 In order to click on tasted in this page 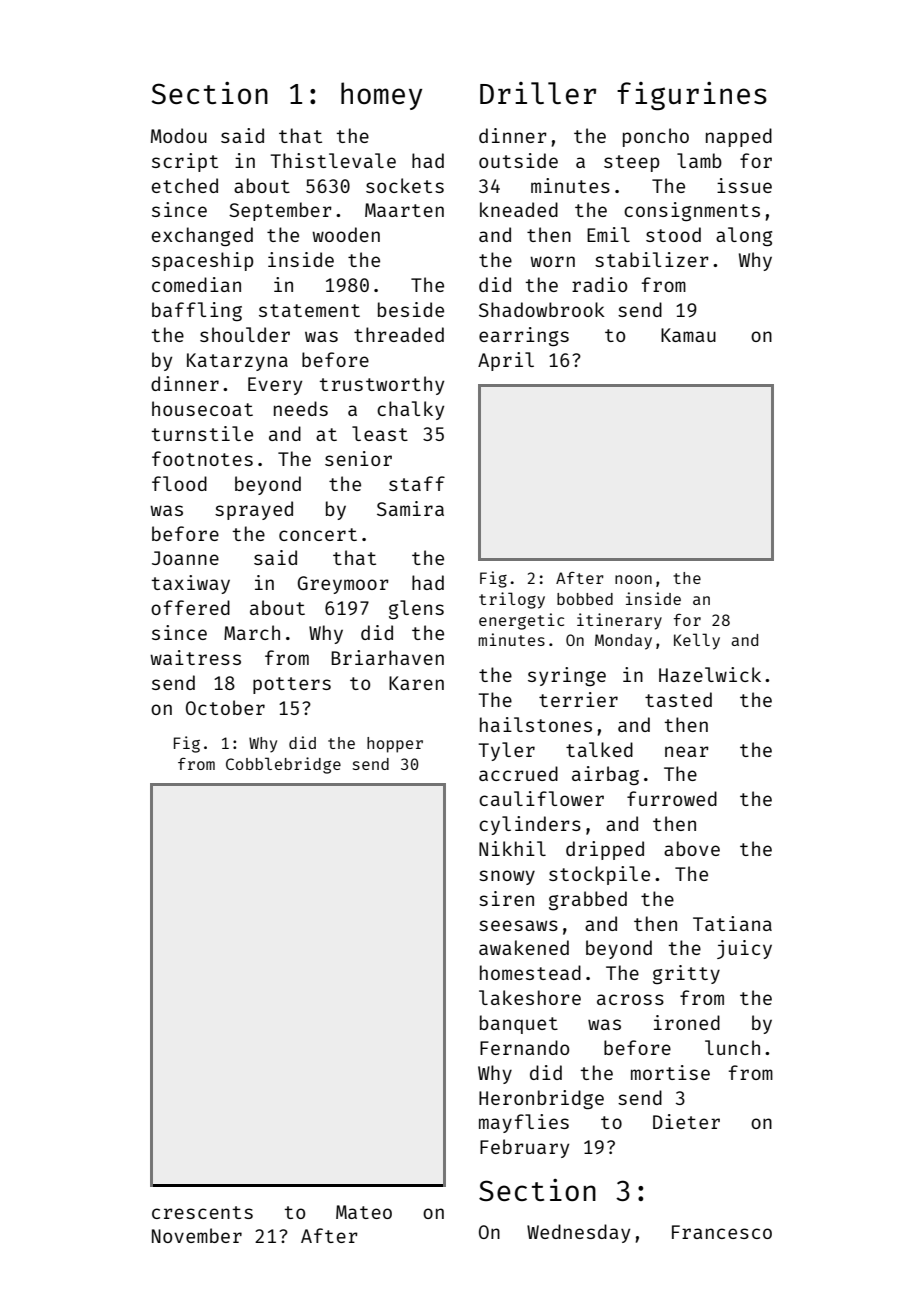, I will do `click(678, 699)`.
